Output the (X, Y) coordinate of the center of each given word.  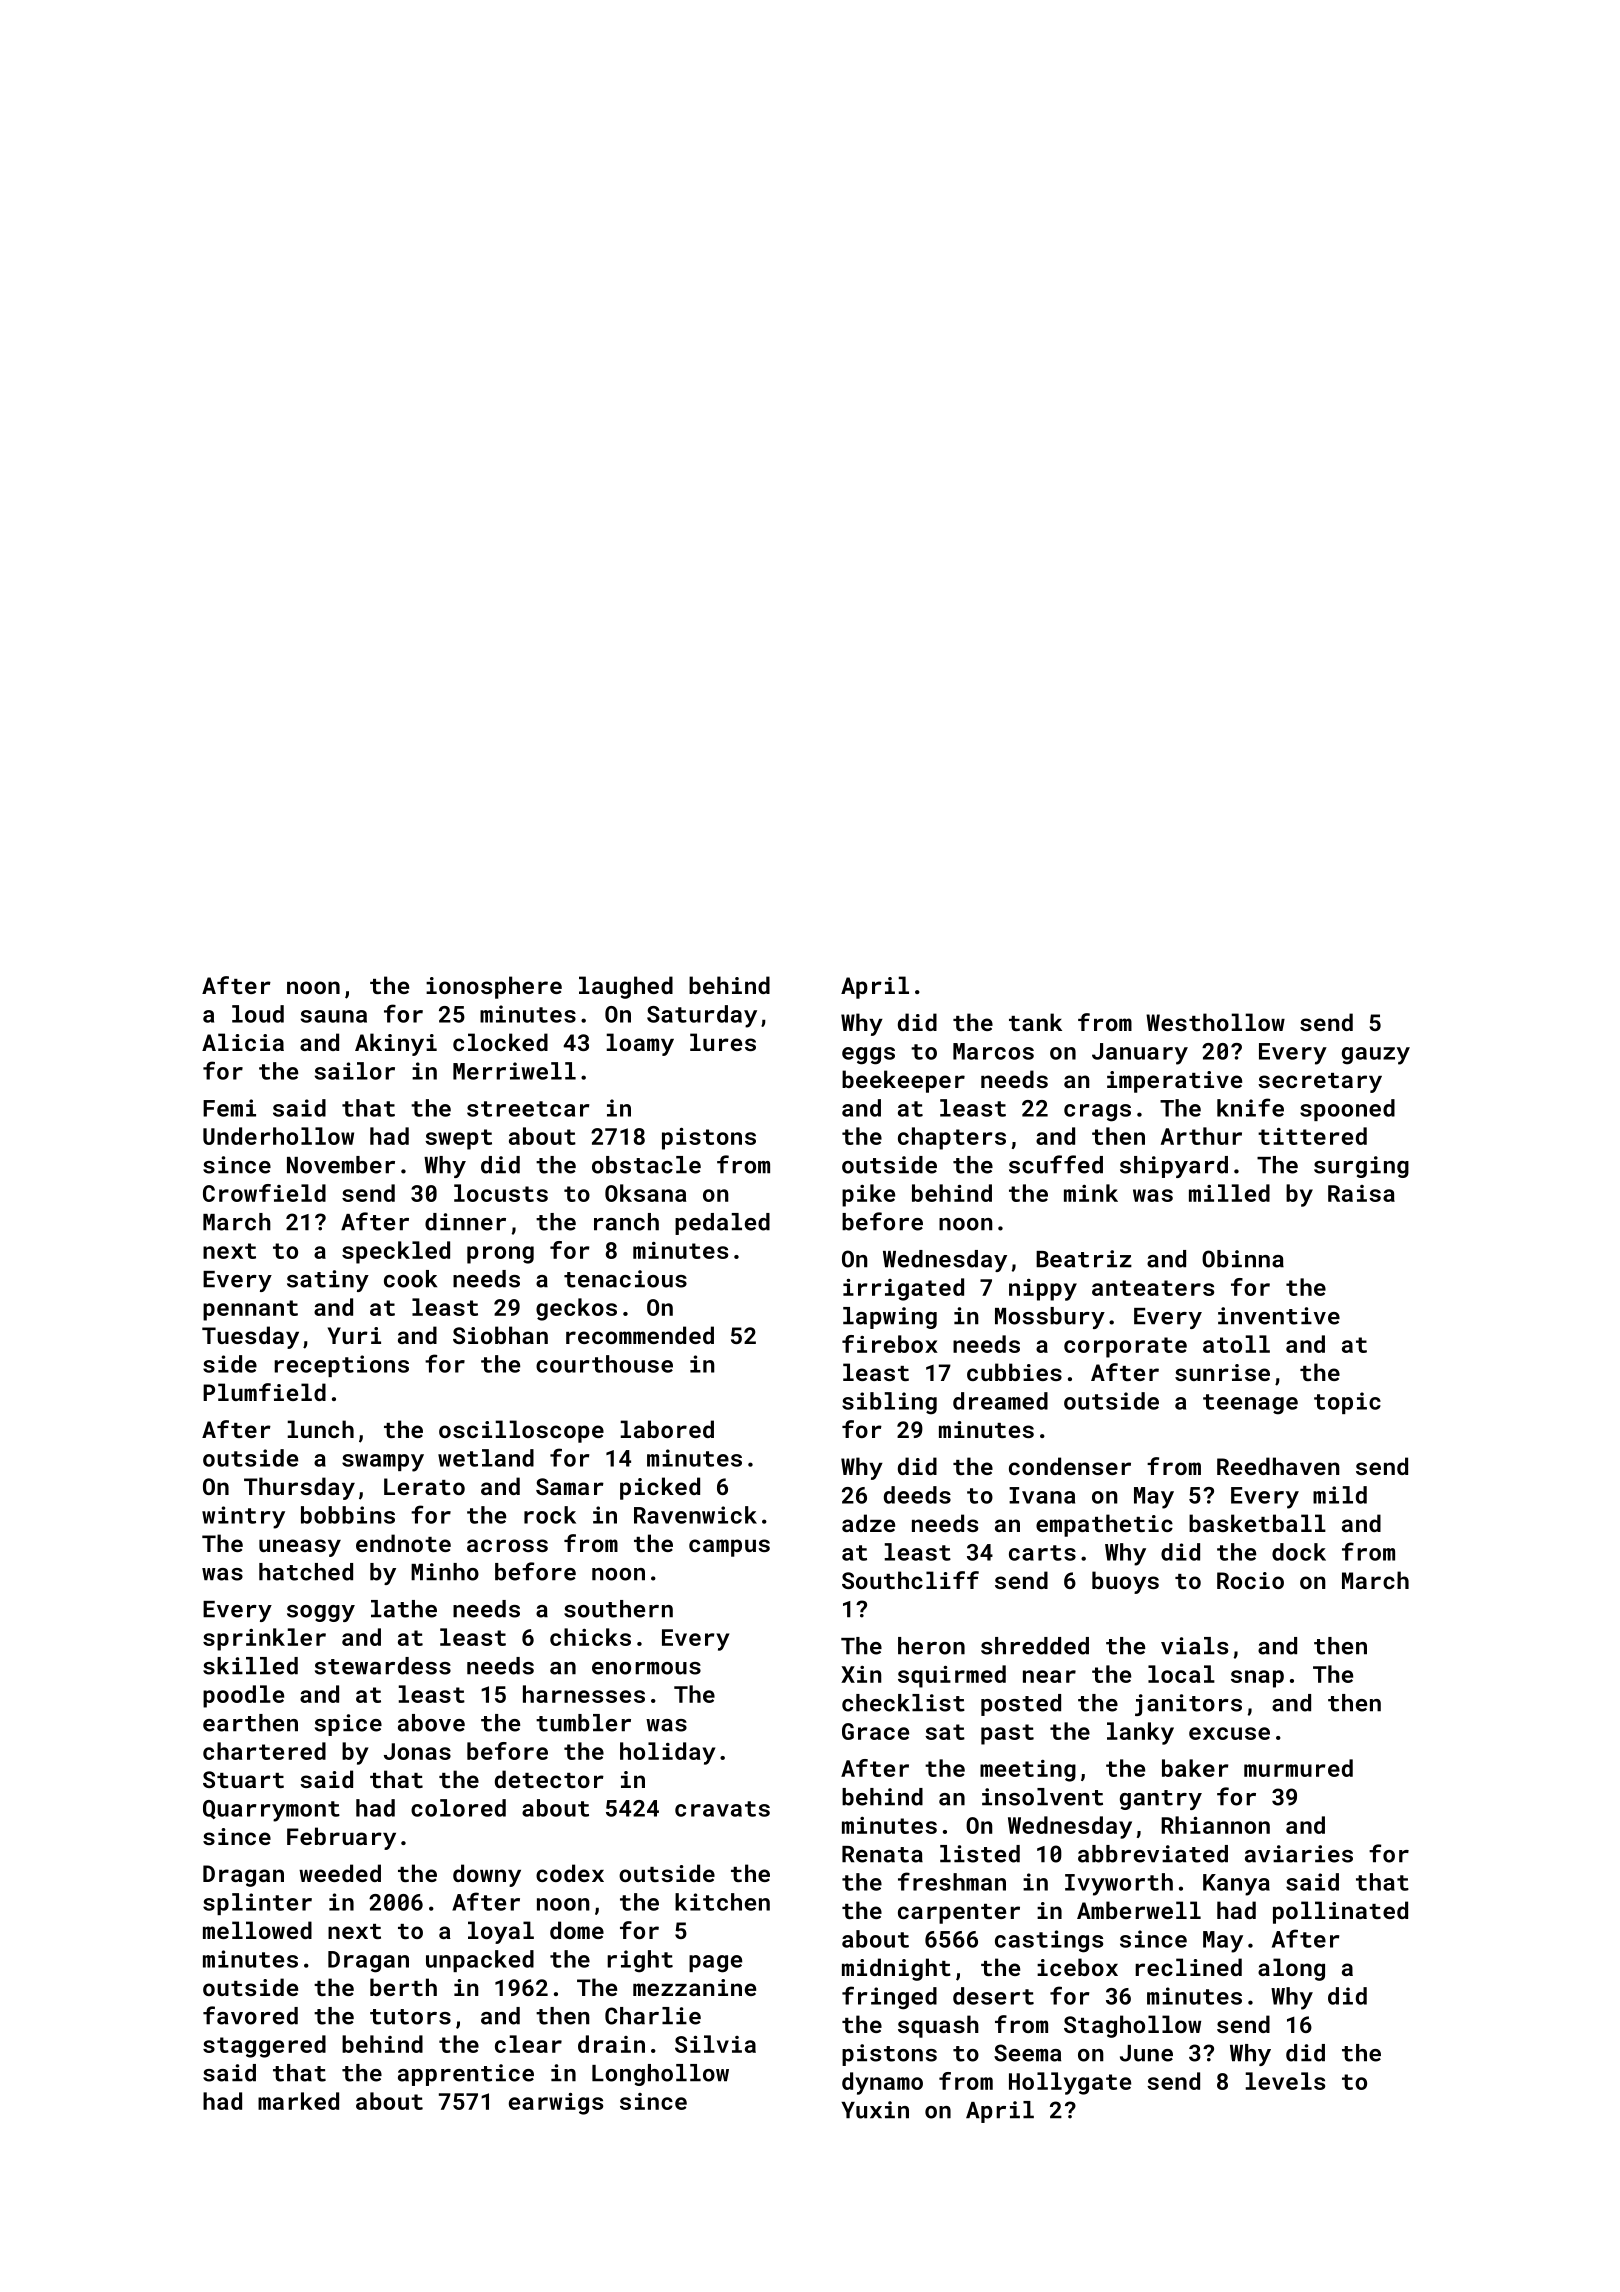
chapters (952, 1138)
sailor (355, 1071)
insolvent (1042, 1797)
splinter (257, 1904)
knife (1250, 1107)
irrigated (903, 1289)
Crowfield (264, 1193)
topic (1347, 1403)
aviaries (1299, 1854)
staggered (264, 2046)
